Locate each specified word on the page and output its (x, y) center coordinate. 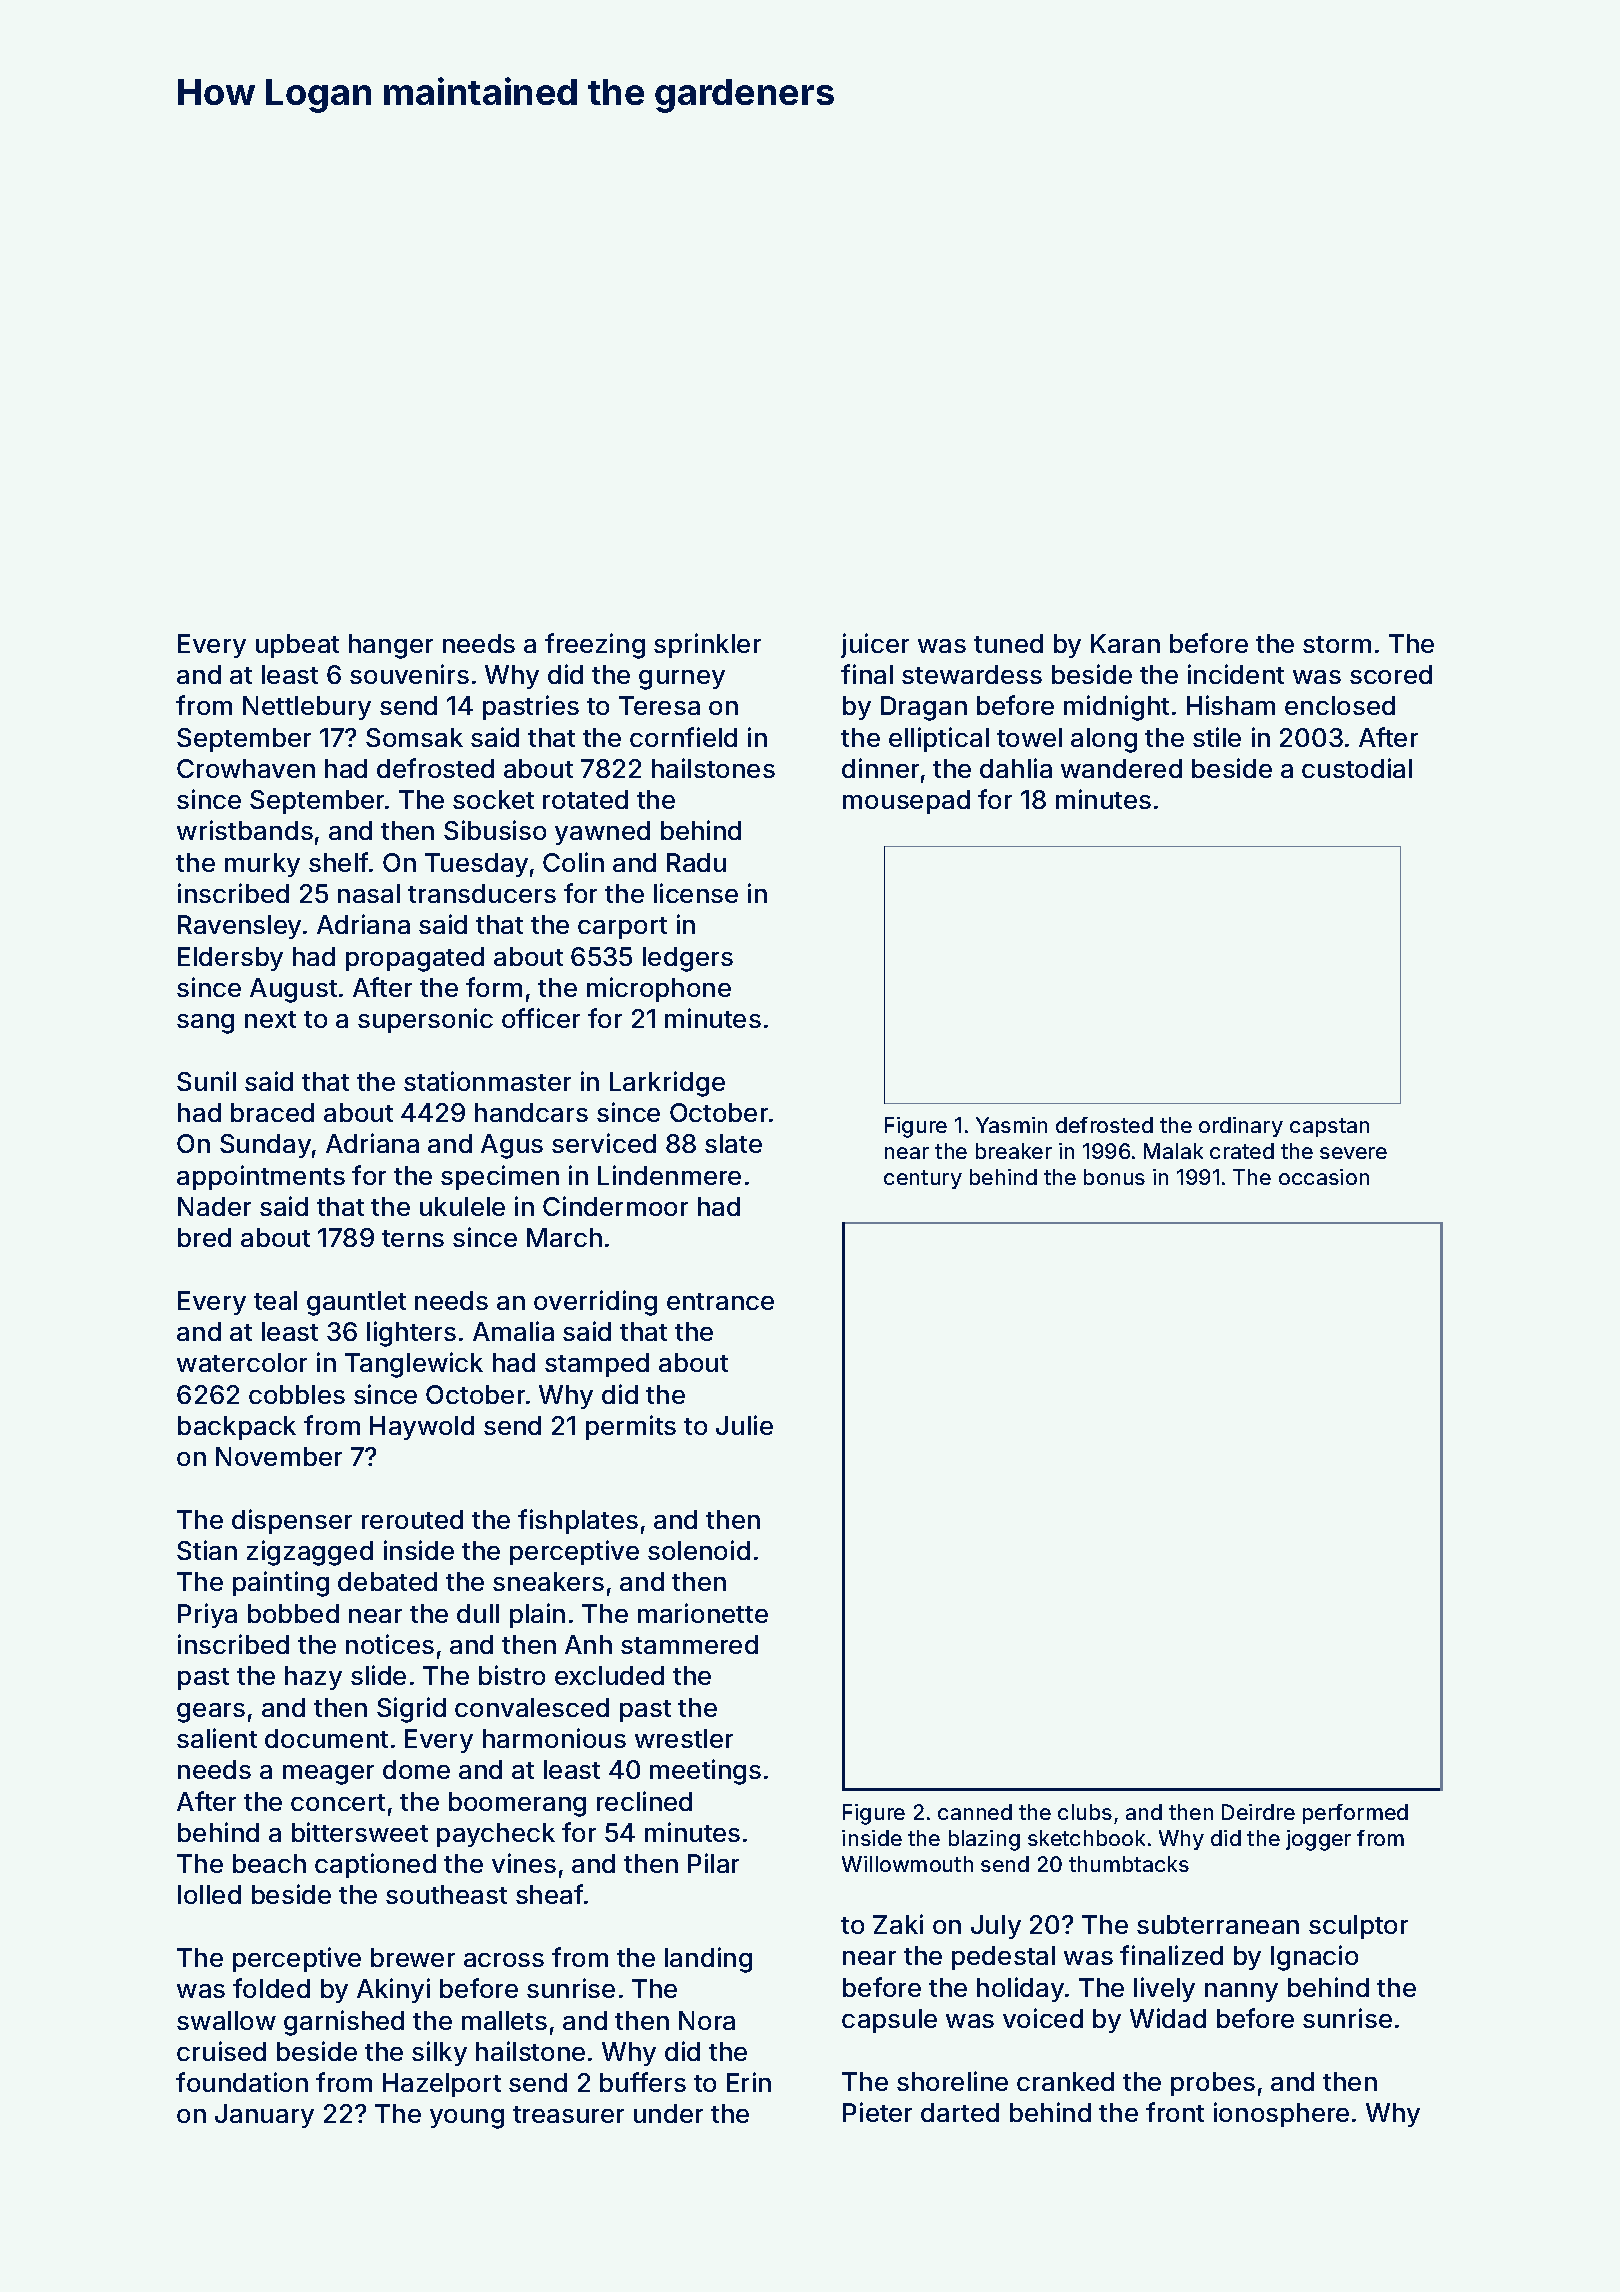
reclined (644, 1801)
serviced (604, 1143)
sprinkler (707, 645)
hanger (391, 646)
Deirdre (1258, 1812)
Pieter (877, 2112)
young (467, 2119)
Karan (1125, 643)
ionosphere (1281, 2114)
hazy (313, 1678)
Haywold (422, 1428)
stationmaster (487, 1081)
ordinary (1241, 1127)
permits (631, 1427)
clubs (1085, 1812)
